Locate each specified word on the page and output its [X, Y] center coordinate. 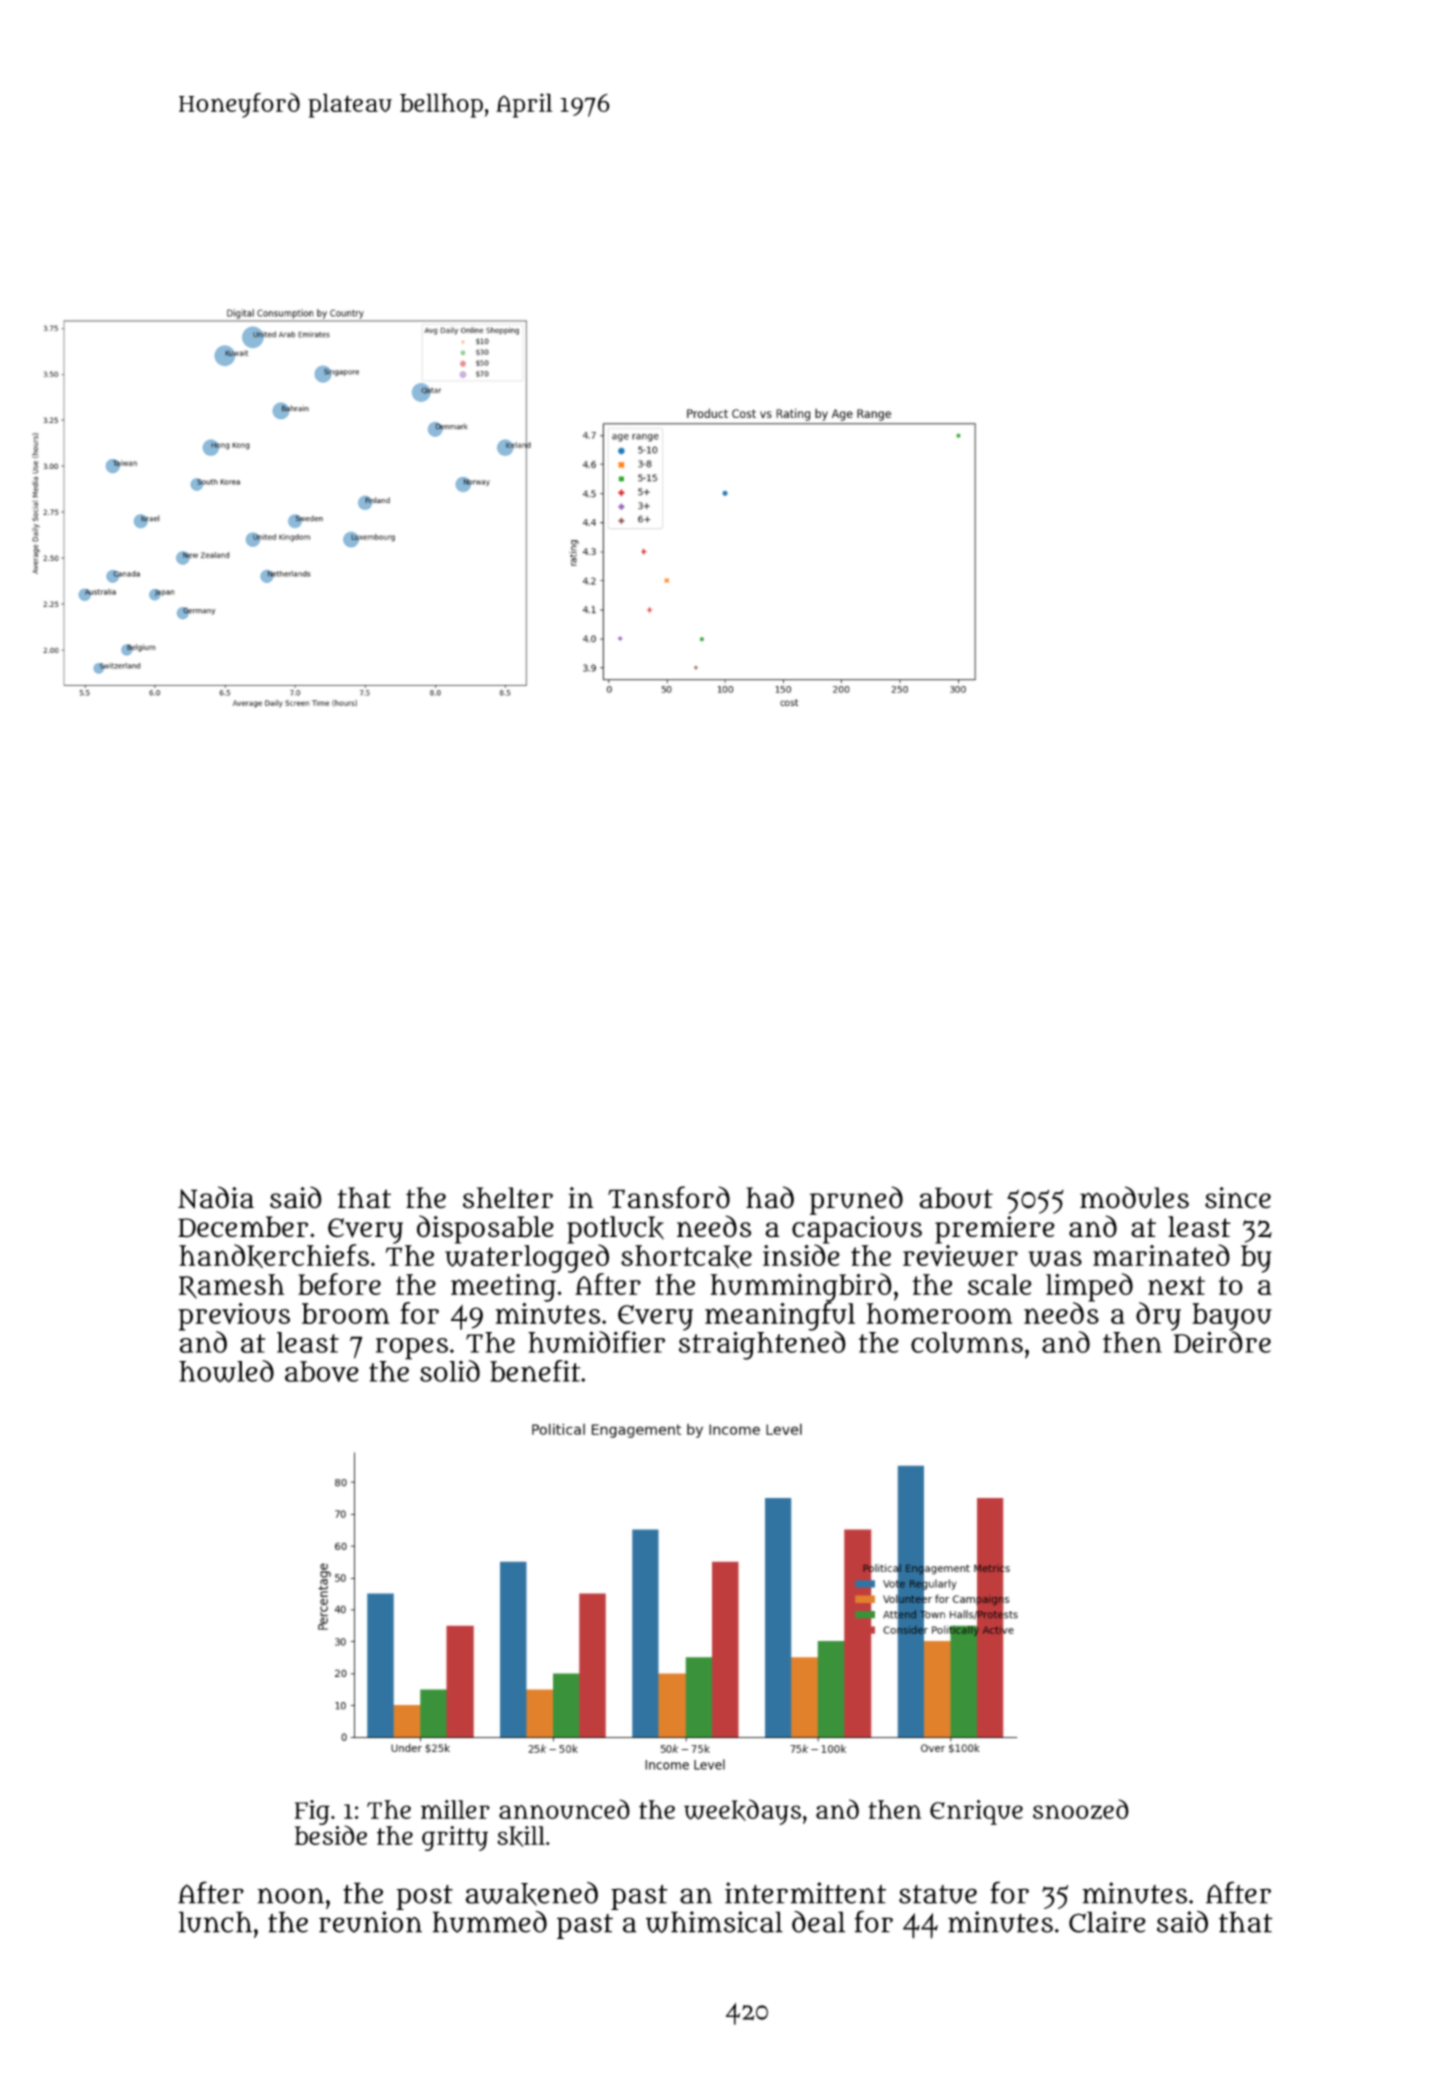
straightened [762, 1345]
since [1238, 1198]
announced [564, 1809]
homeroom [939, 1313]
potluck [615, 1230]
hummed [490, 1922]
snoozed [1081, 1809]
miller [455, 1809]
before [339, 1284]
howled [226, 1371]
